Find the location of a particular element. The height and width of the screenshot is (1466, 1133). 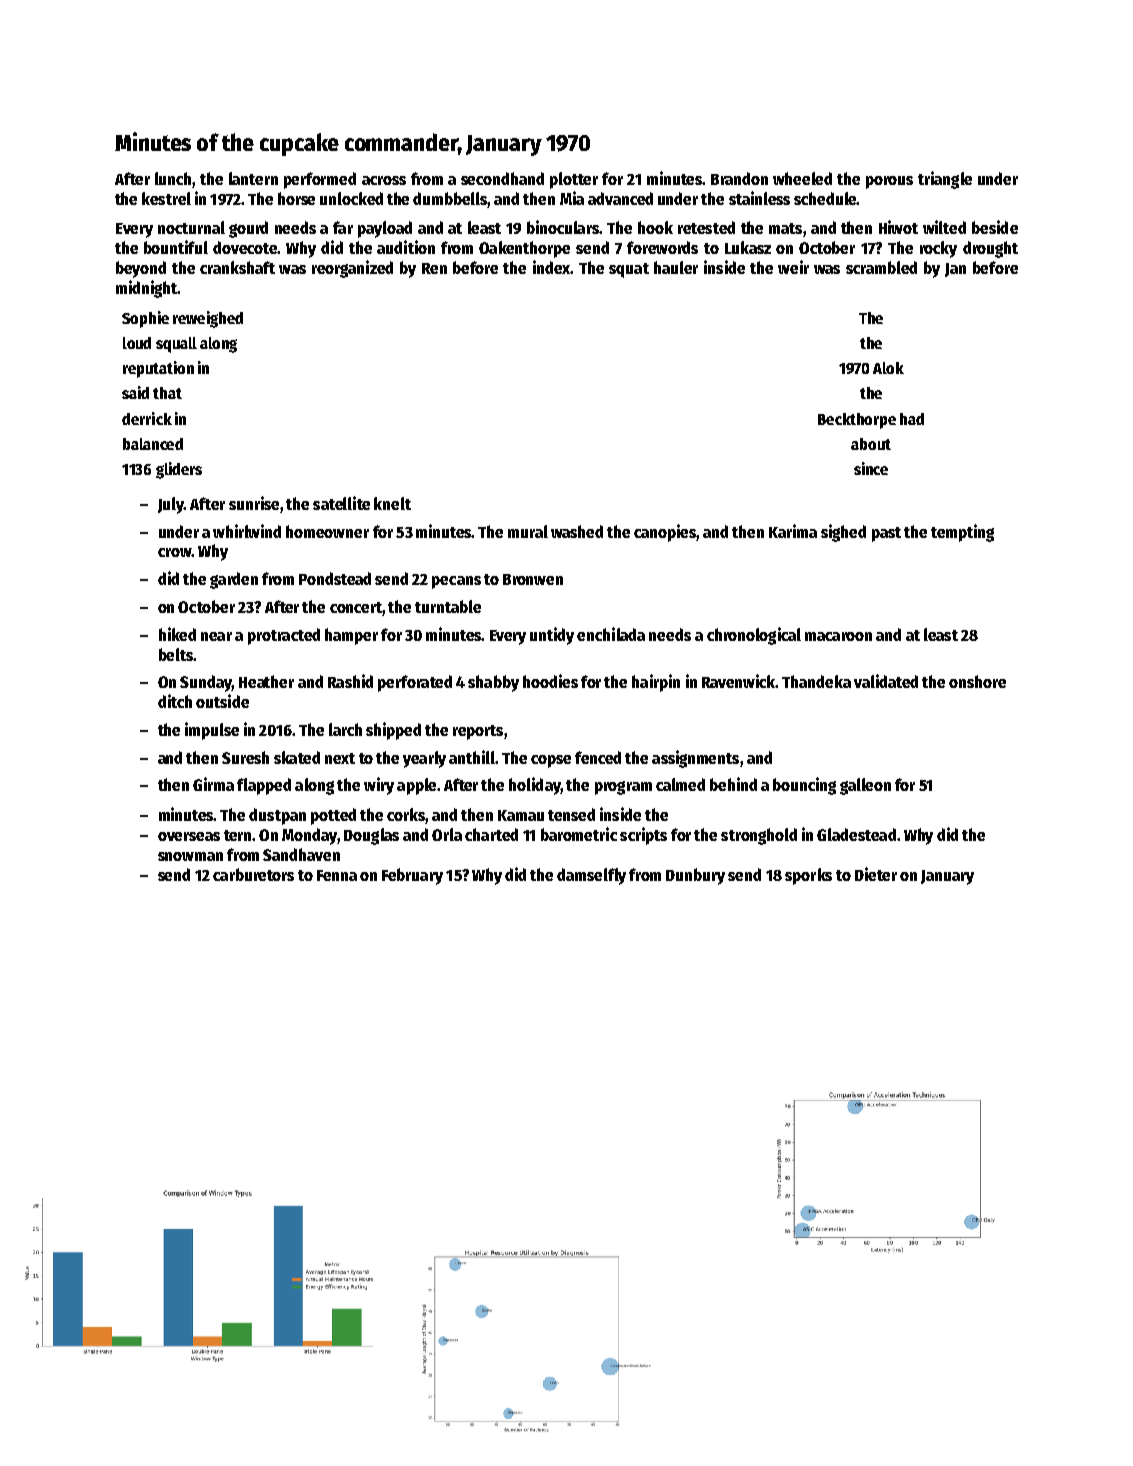

payload is located at coordinates (385, 229).
